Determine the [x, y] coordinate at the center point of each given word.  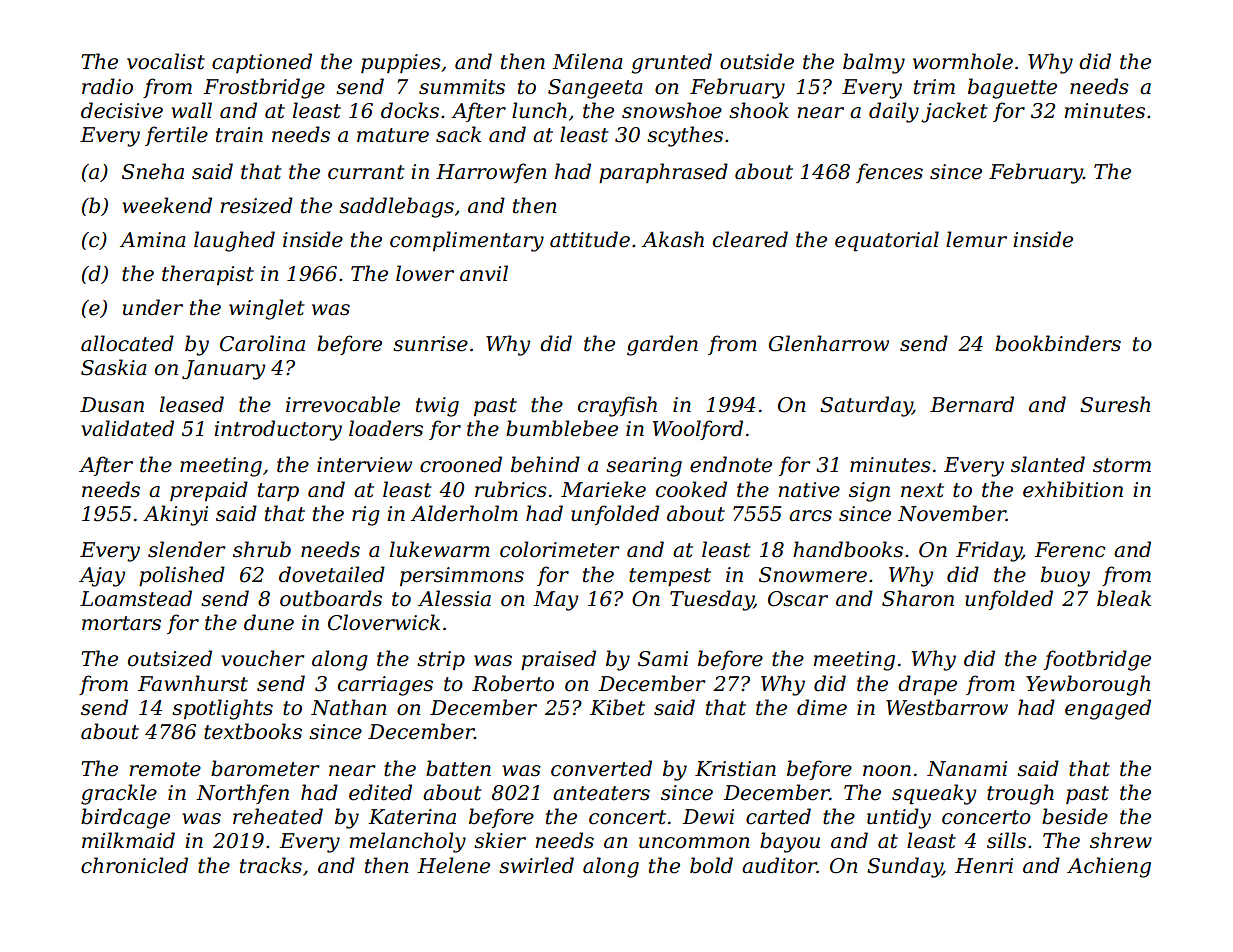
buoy [1065, 576]
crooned [461, 464]
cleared [750, 239]
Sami [663, 659]
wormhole [963, 61]
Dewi [708, 817]
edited [380, 792]
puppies [401, 63]
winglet [267, 309]
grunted [671, 63]
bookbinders [1058, 343]
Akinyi [175, 515]
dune [269, 622]
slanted [1048, 464]
